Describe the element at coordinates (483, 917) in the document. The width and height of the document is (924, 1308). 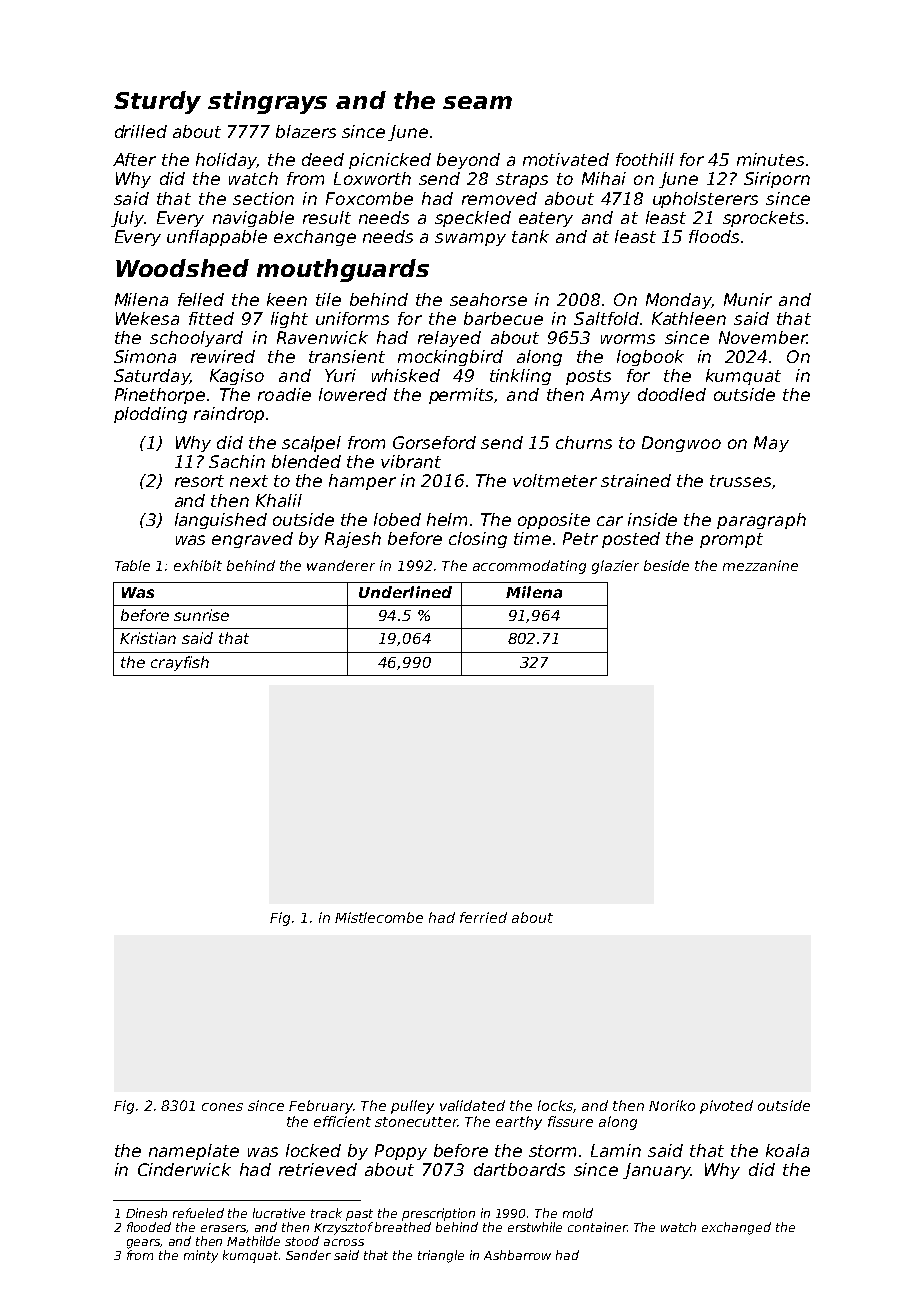
I see `ferried` at that location.
